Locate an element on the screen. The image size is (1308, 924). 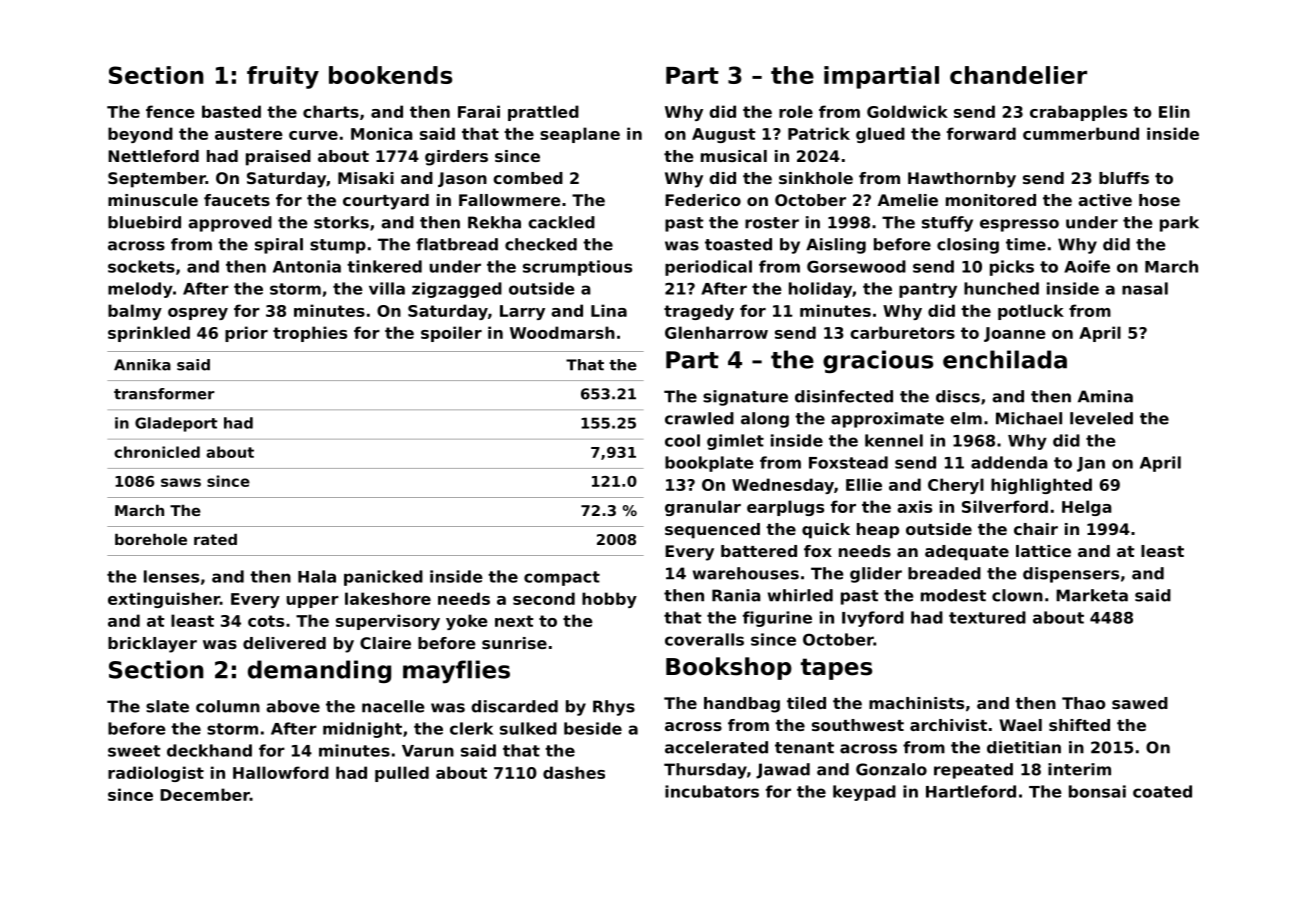
midnight is located at coordinates (362, 730).
